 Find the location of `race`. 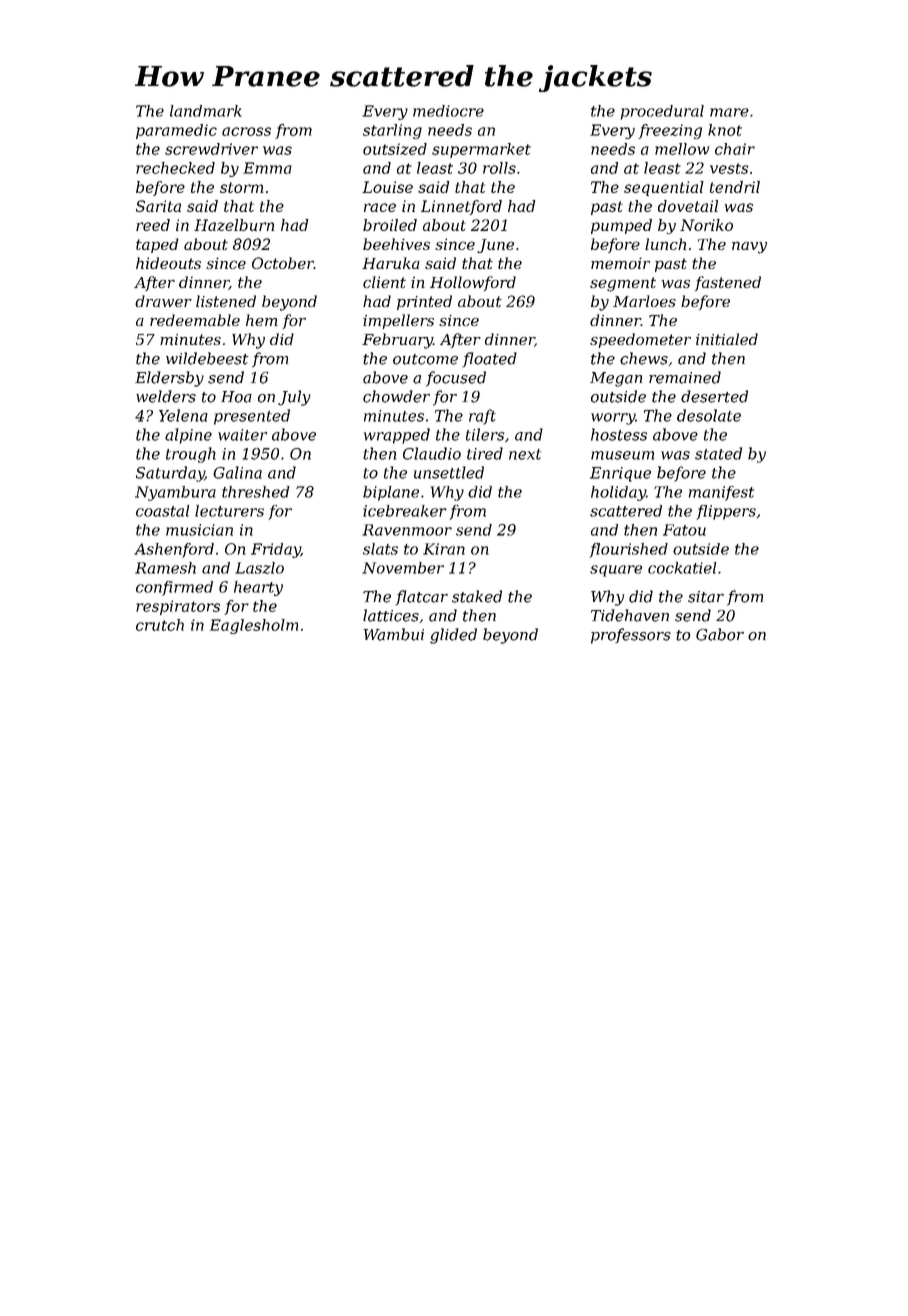

race is located at coordinates (380, 207).
